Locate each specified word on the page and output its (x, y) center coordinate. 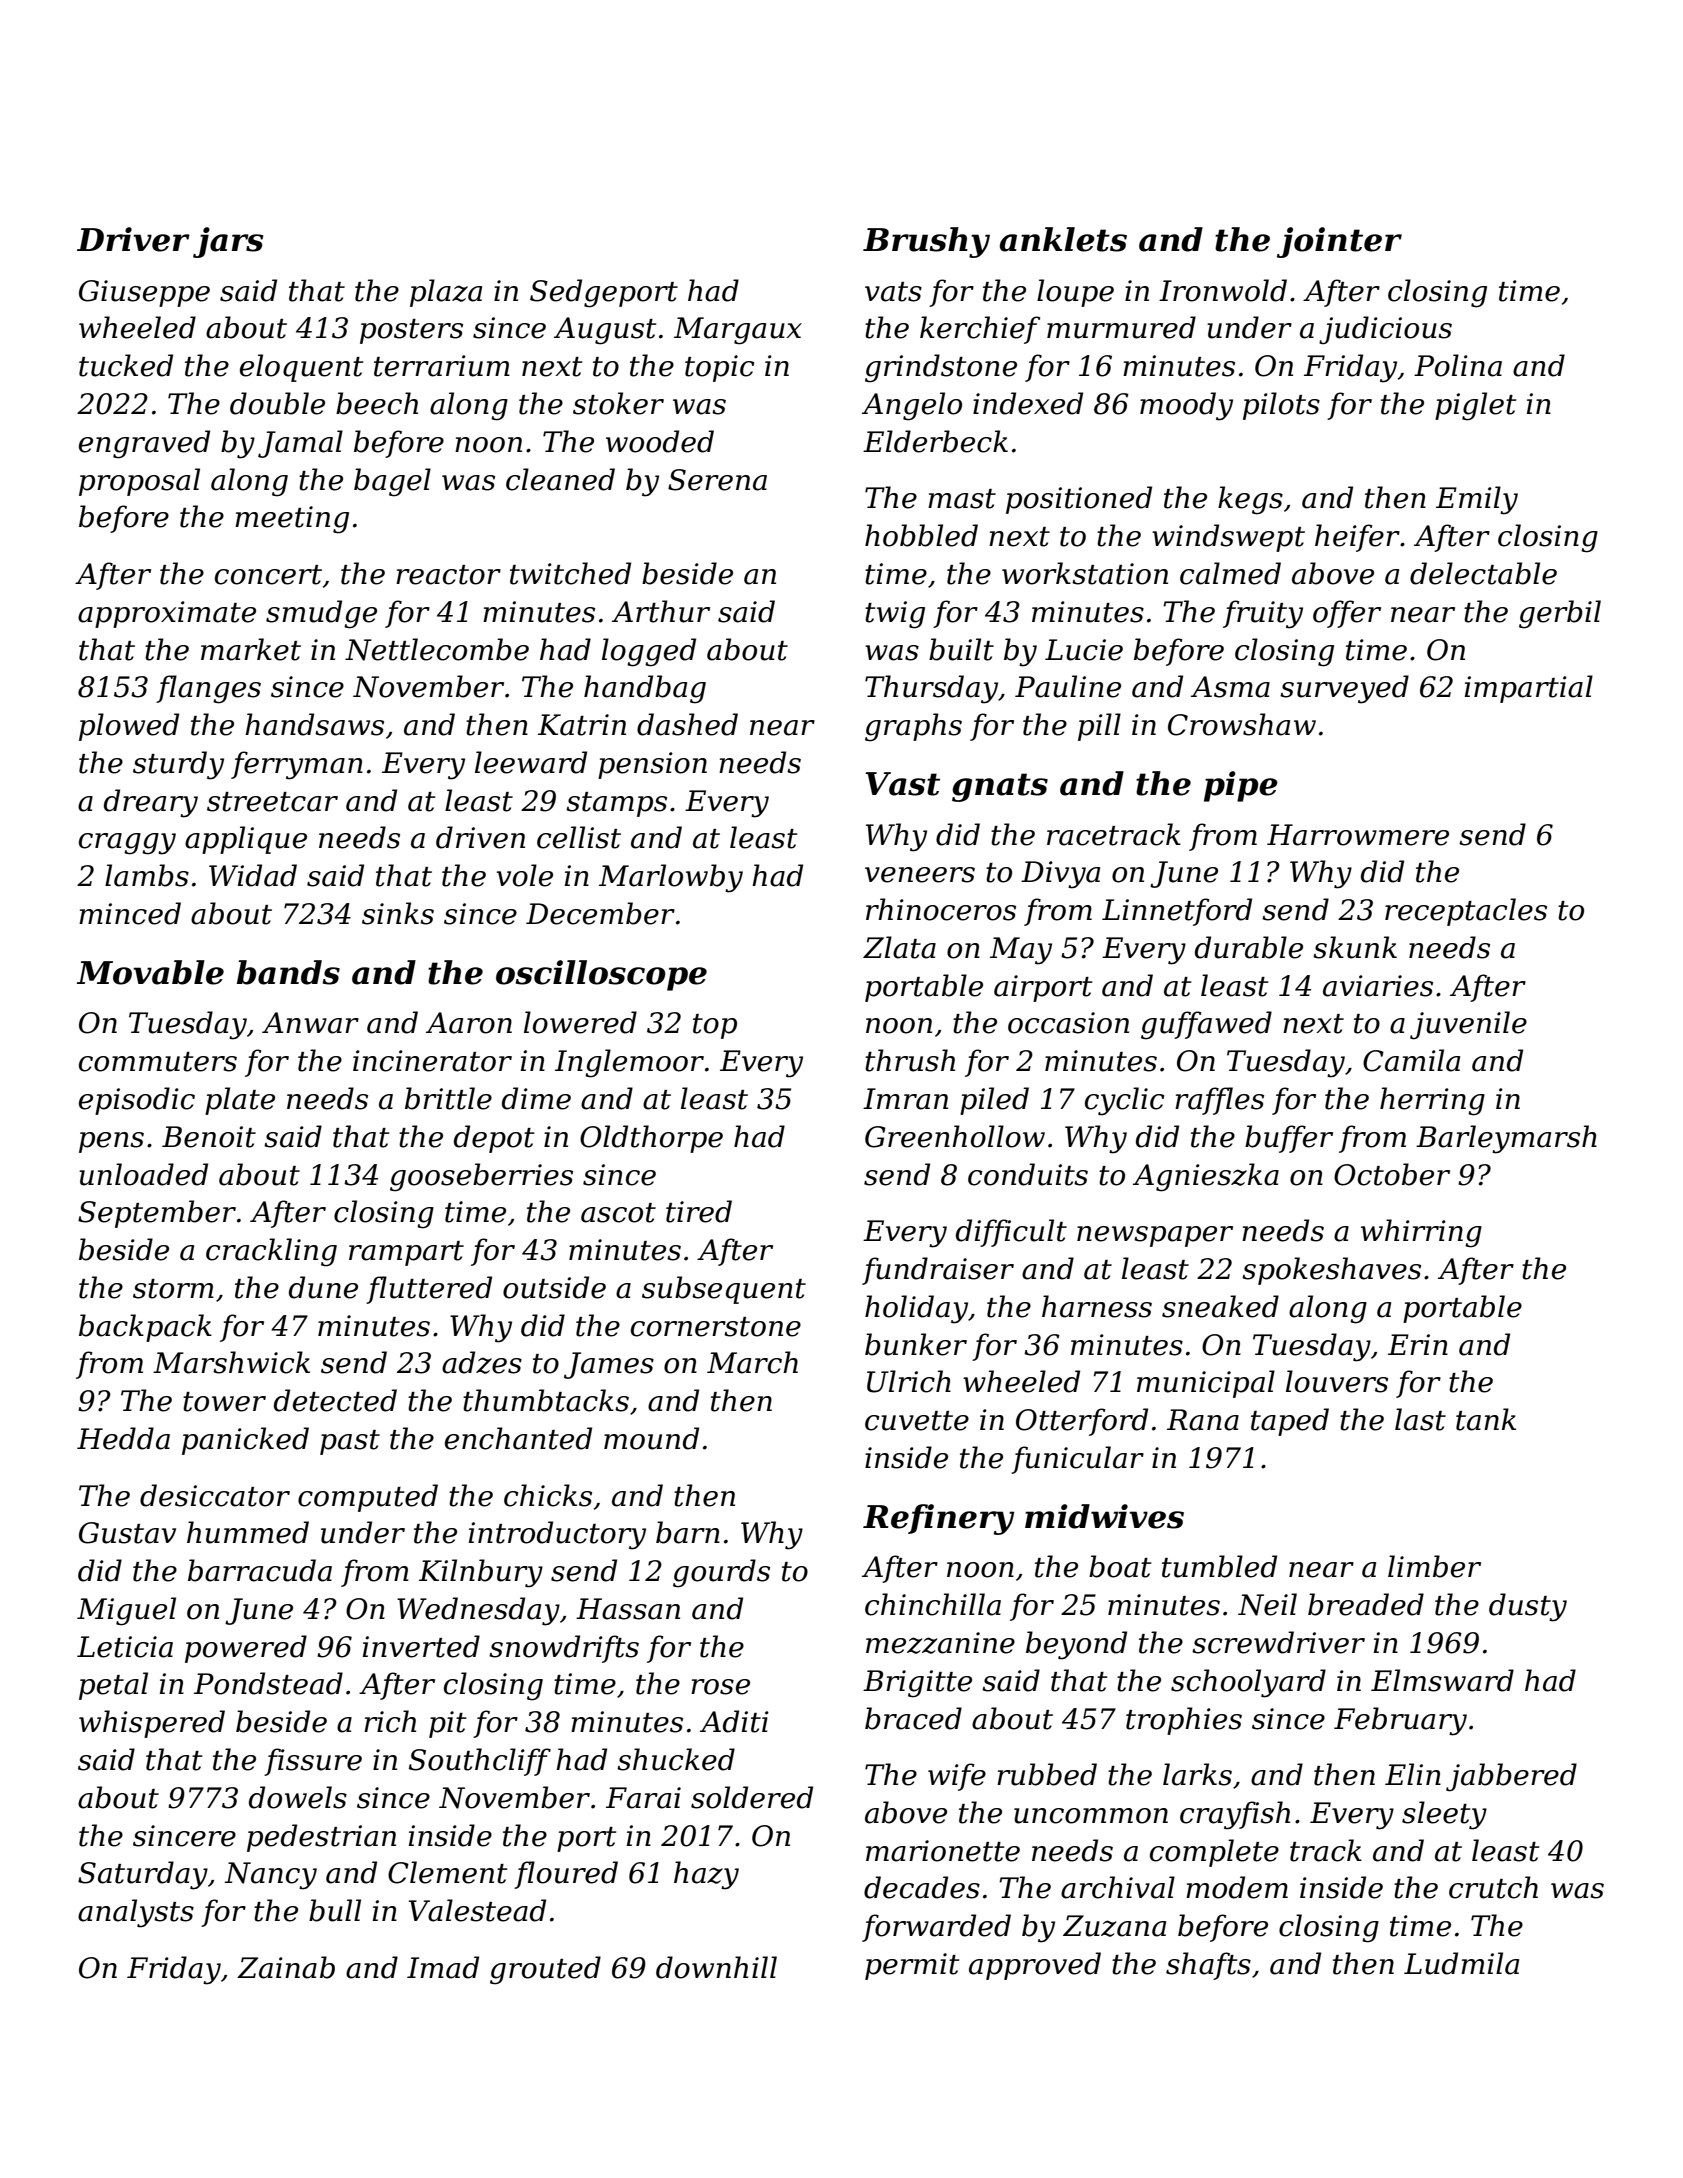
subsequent (724, 1290)
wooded (660, 441)
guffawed (1206, 1025)
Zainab (286, 1967)
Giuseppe (144, 293)
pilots (1281, 406)
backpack (145, 1328)
